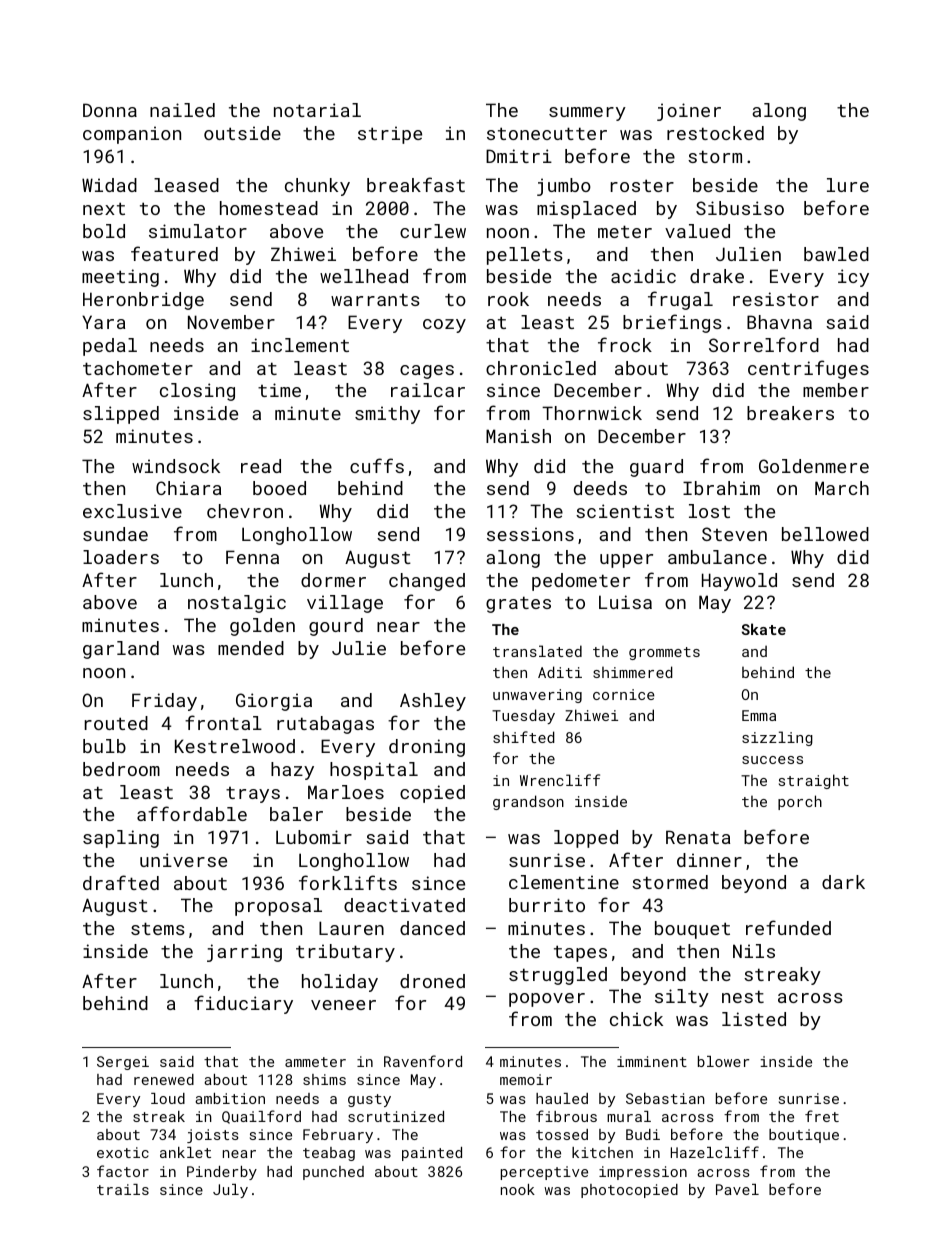 This screenshot has width=952, height=1233. I want to click on pellets, so click(525, 256).
